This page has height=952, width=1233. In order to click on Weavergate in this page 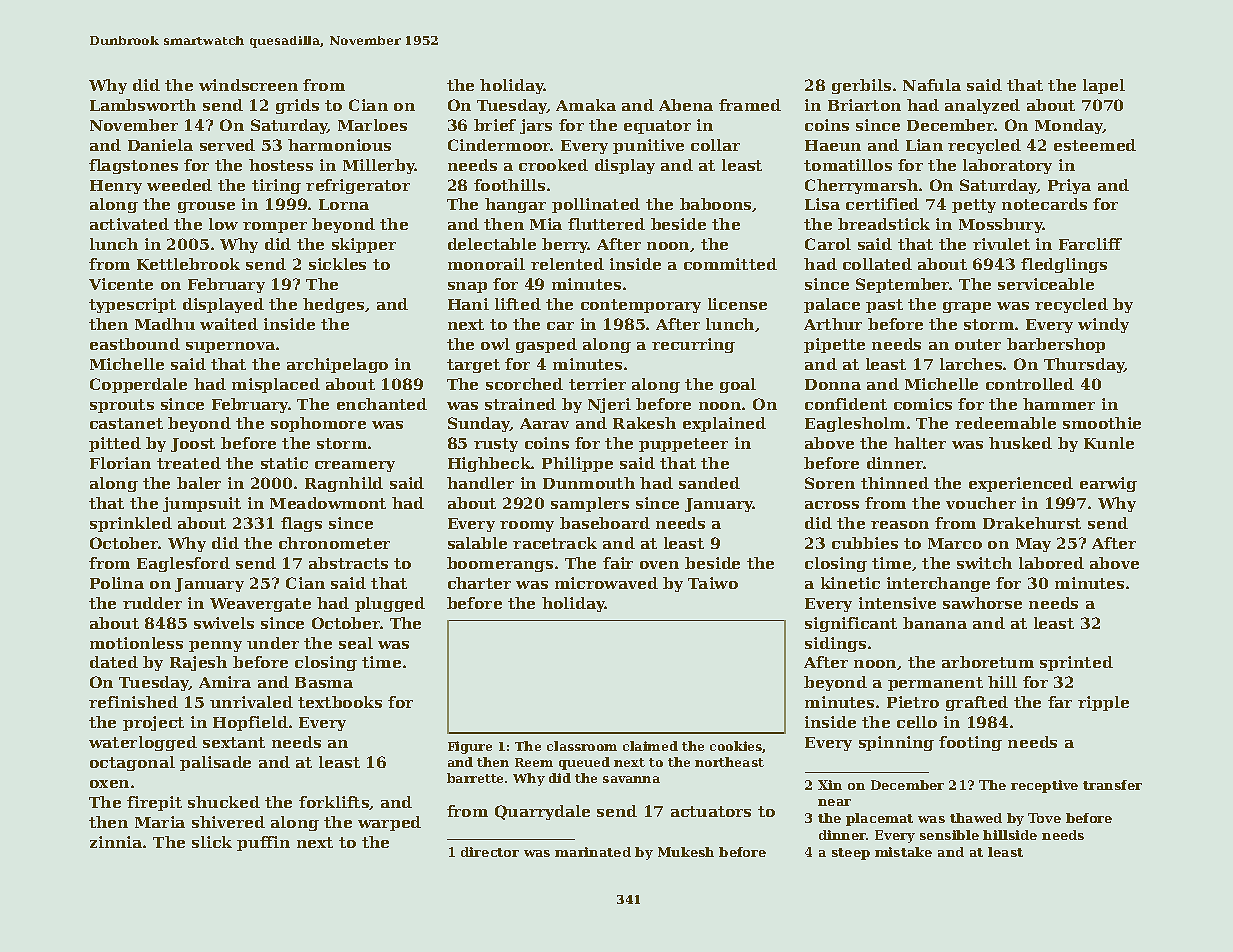, I will do `click(260, 605)`.
